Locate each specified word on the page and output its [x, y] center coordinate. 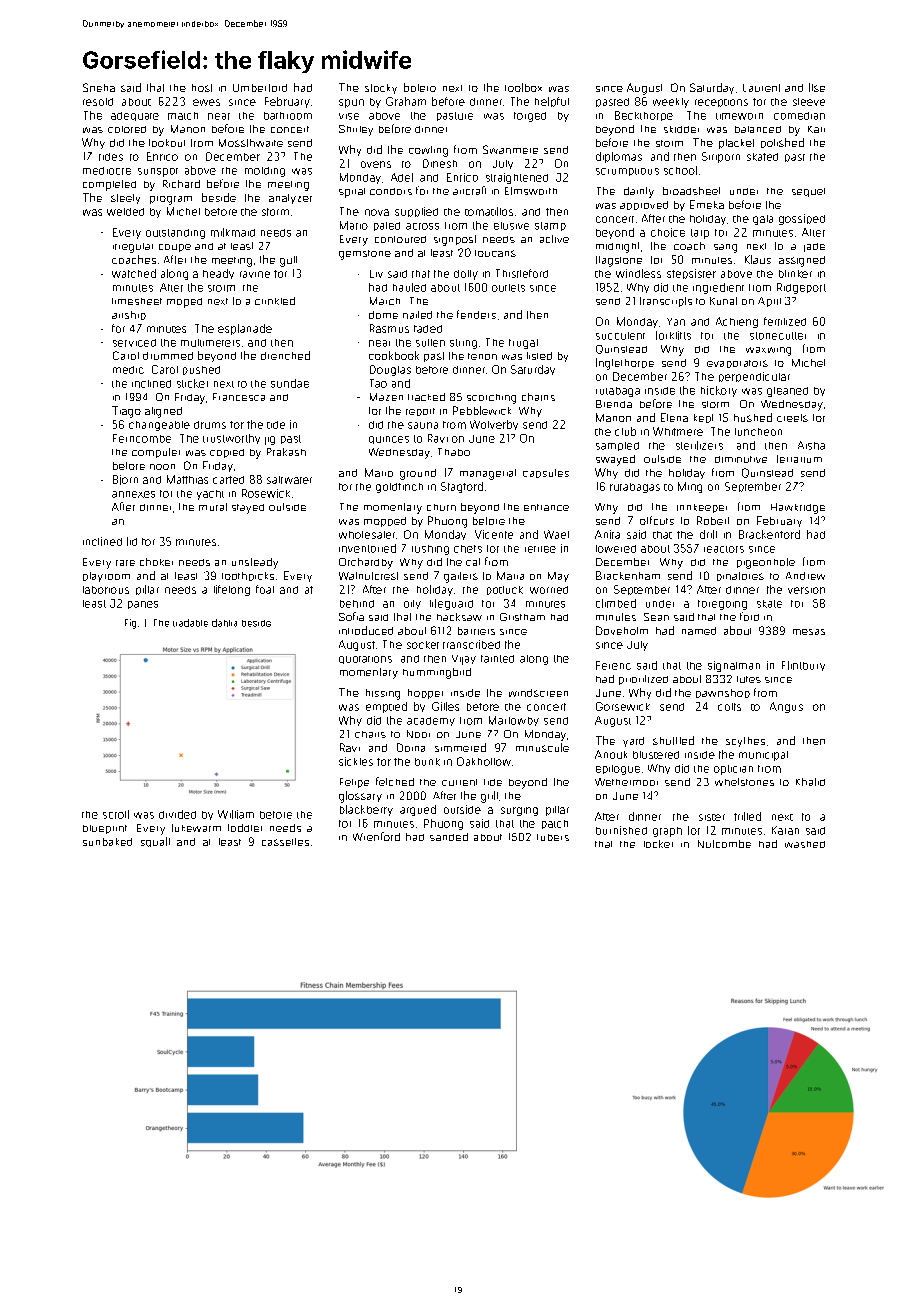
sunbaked [107, 842]
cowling [428, 151]
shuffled [673, 740]
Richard [181, 184]
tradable [190, 623]
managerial [488, 474]
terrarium [799, 459]
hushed [753, 417]
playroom [106, 577]
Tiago [126, 412]
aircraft [469, 190]
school [680, 170]
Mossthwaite [251, 143]
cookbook [394, 355]
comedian [799, 116]
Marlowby [514, 721]
